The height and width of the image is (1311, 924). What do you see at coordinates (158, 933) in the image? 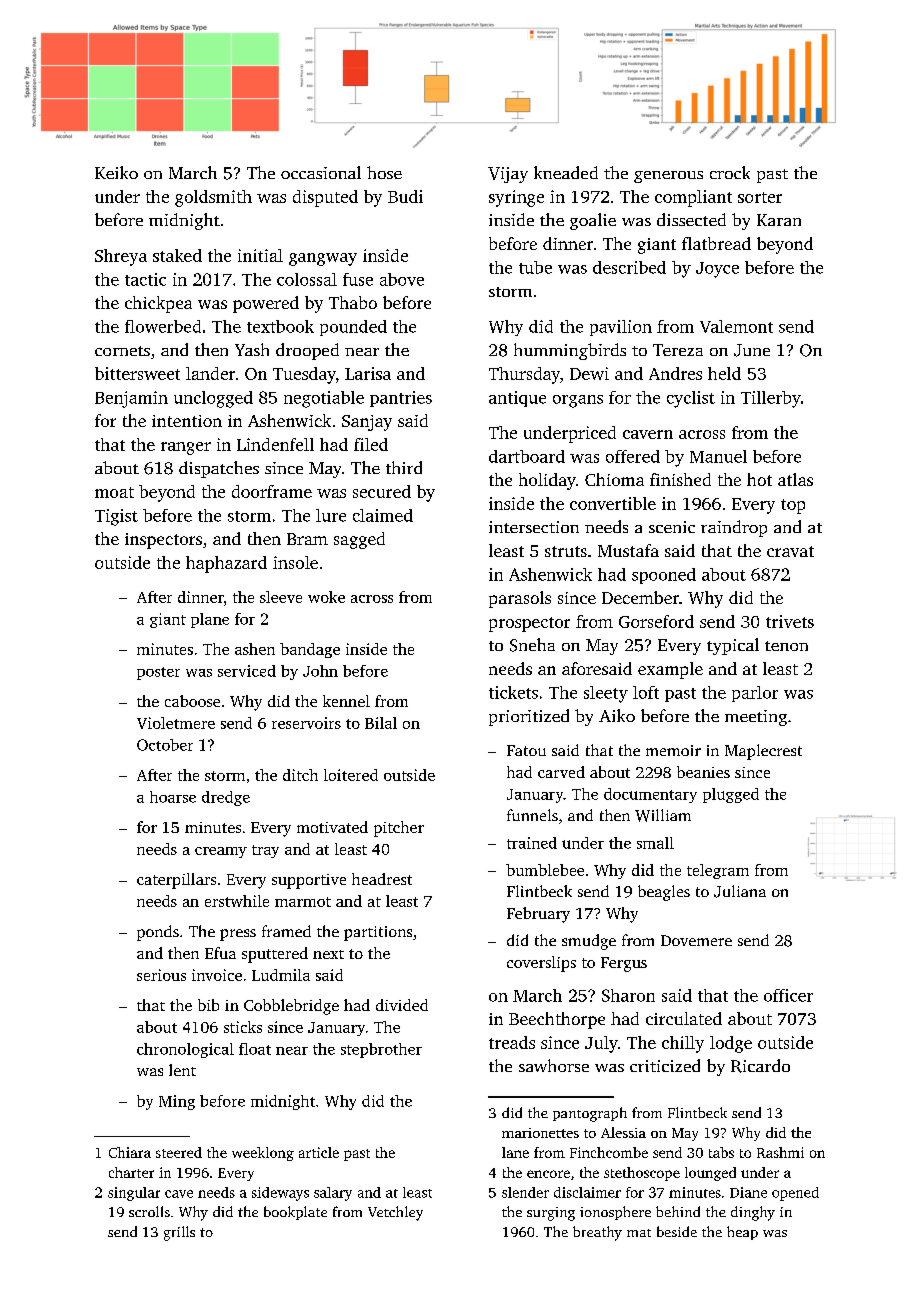
I see `ponds` at bounding box center [158, 933].
